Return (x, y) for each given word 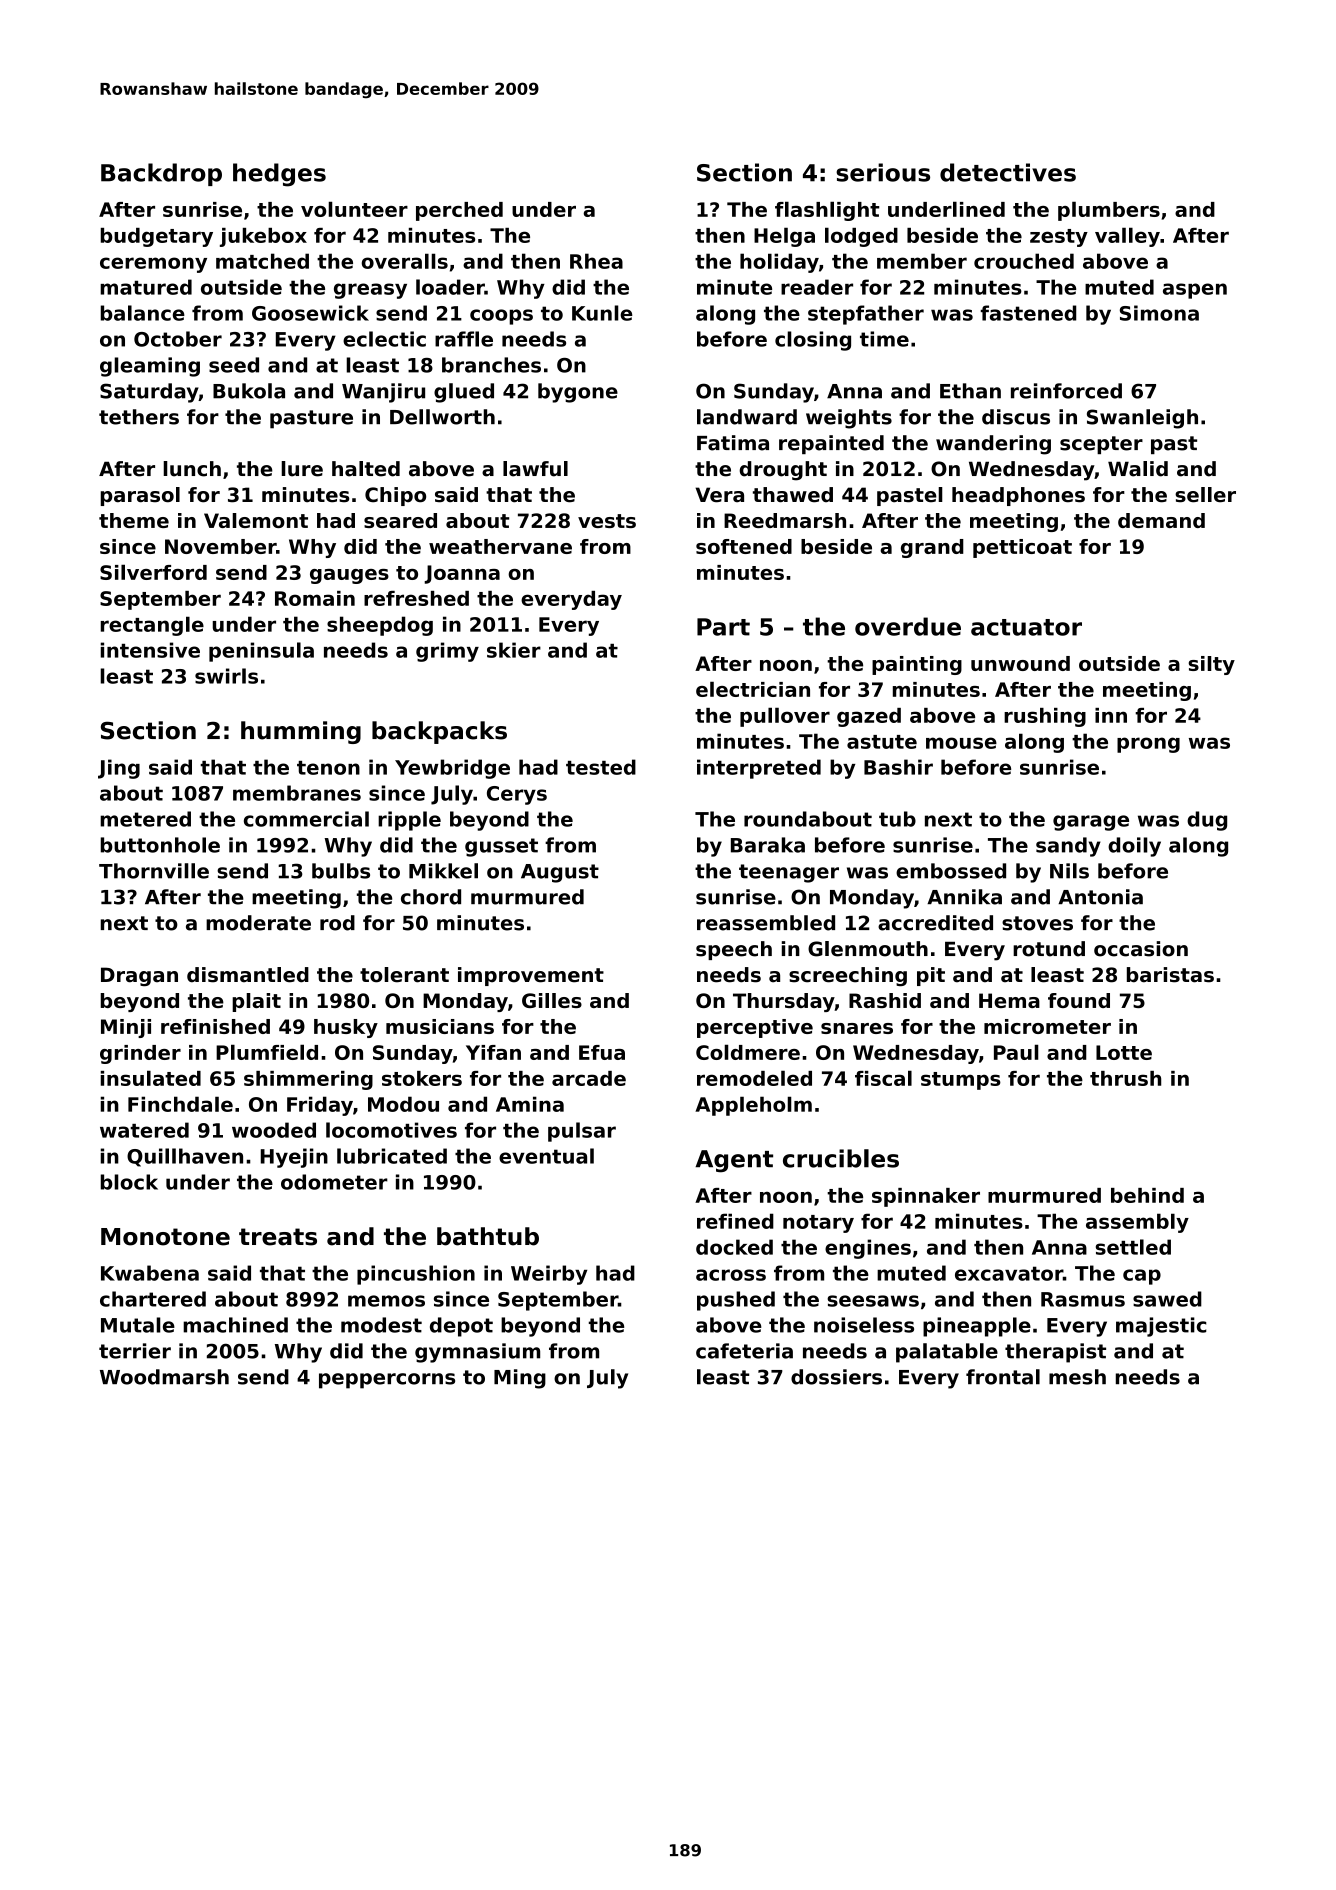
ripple (409, 821)
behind (1147, 1195)
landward (747, 417)
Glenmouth (868, 949)
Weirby (549, 1275)
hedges (279, 175)
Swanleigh (1142, 419)
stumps (961, 1081)
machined (235, 1325)
